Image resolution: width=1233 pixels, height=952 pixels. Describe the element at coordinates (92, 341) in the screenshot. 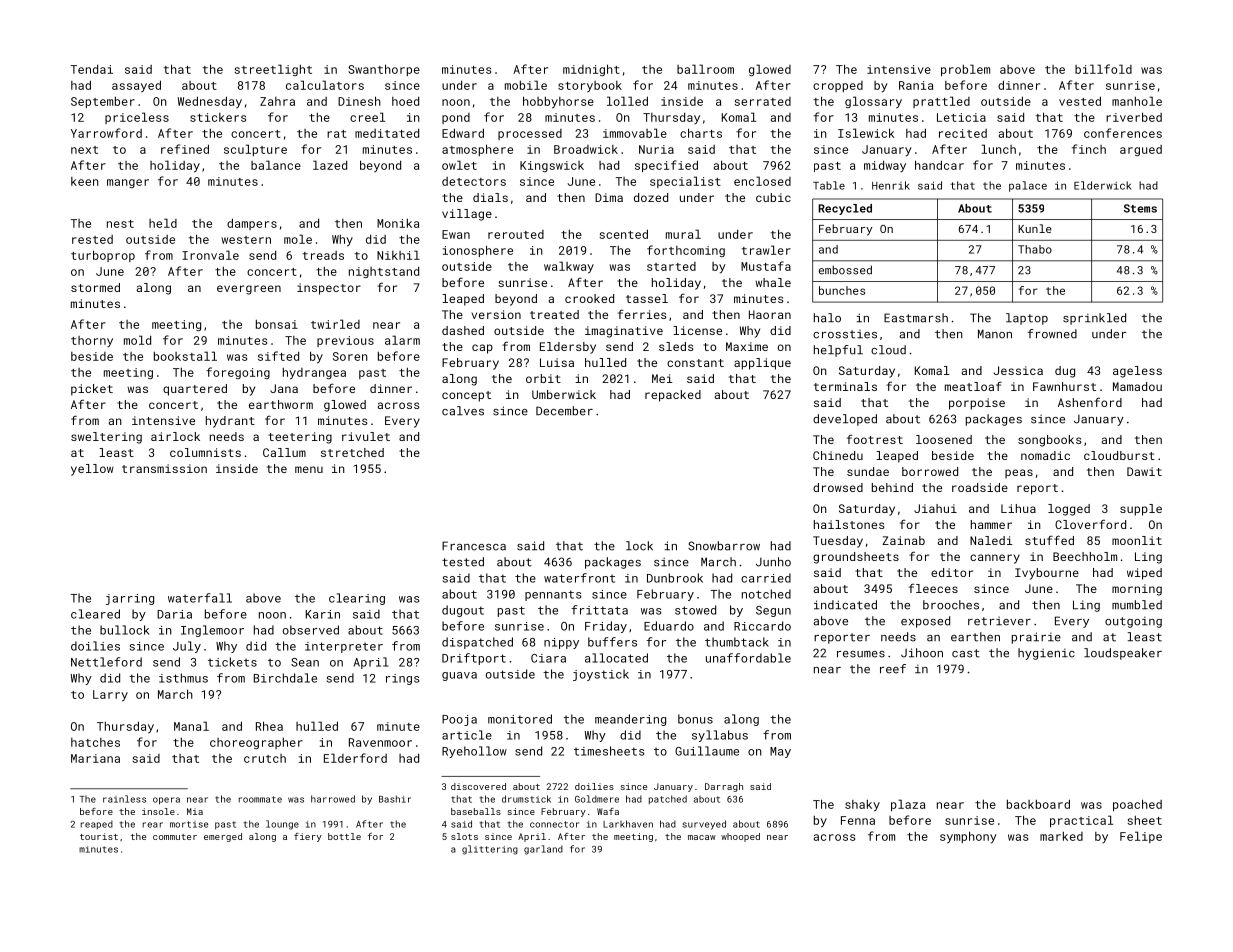

I see `thorny` at that location.
